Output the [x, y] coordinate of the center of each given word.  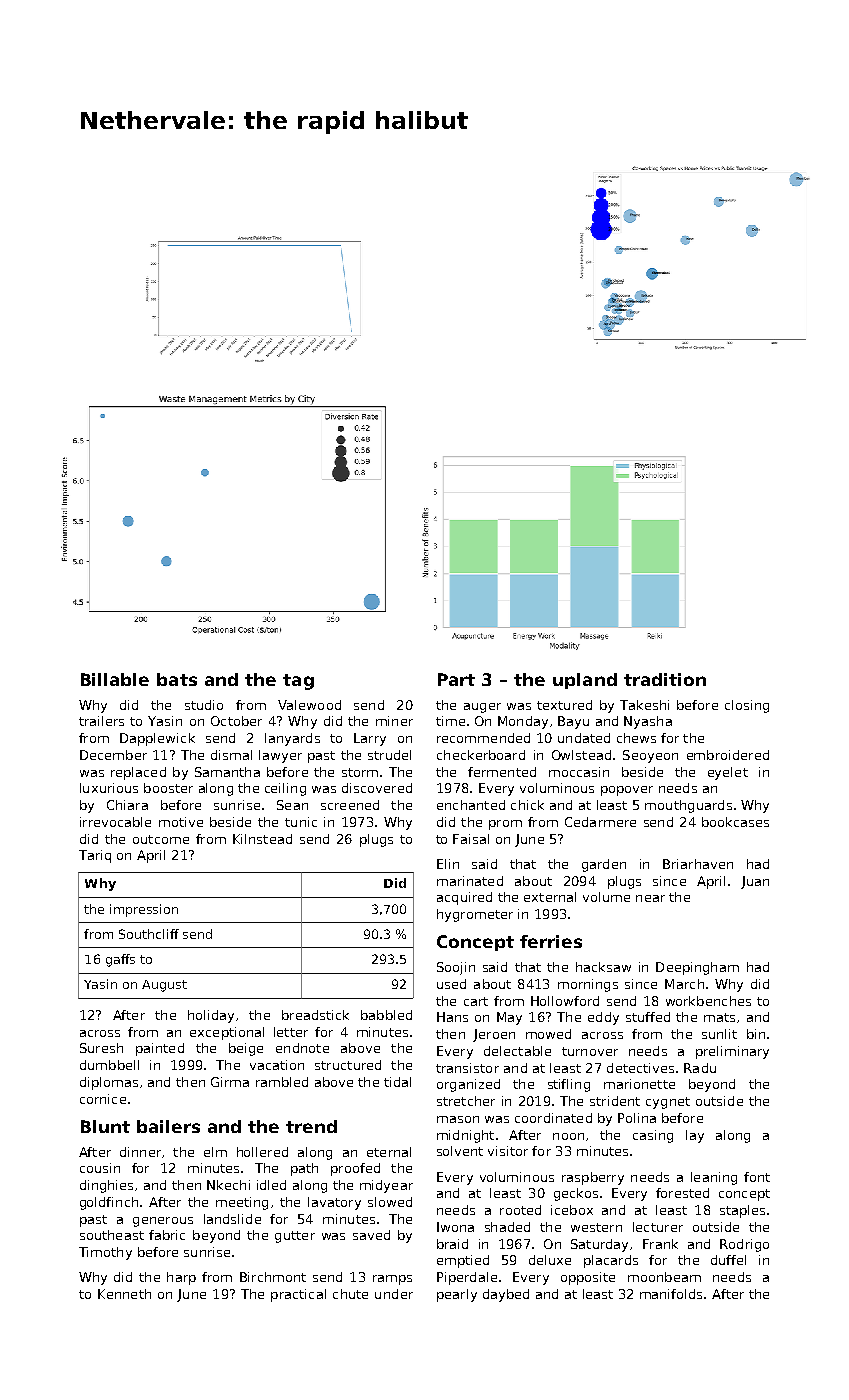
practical [298, 1295]
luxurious [109, 788]
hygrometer [475, 915]
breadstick [315, 1015]
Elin [448, 864]
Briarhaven [698, 864]
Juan [755, 882]
